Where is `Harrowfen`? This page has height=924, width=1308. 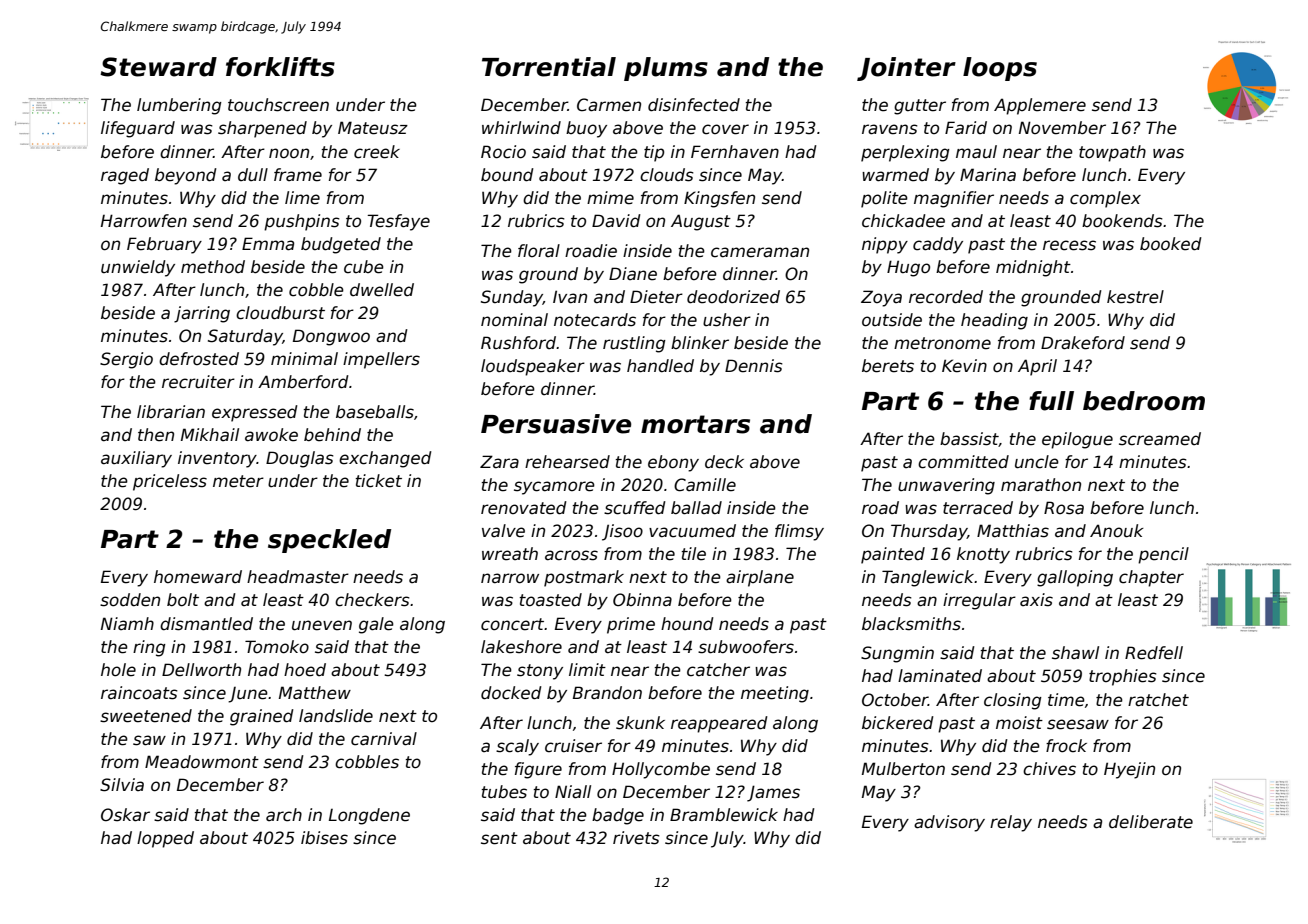
Harrowfen is located at coordinates (144, 221).
